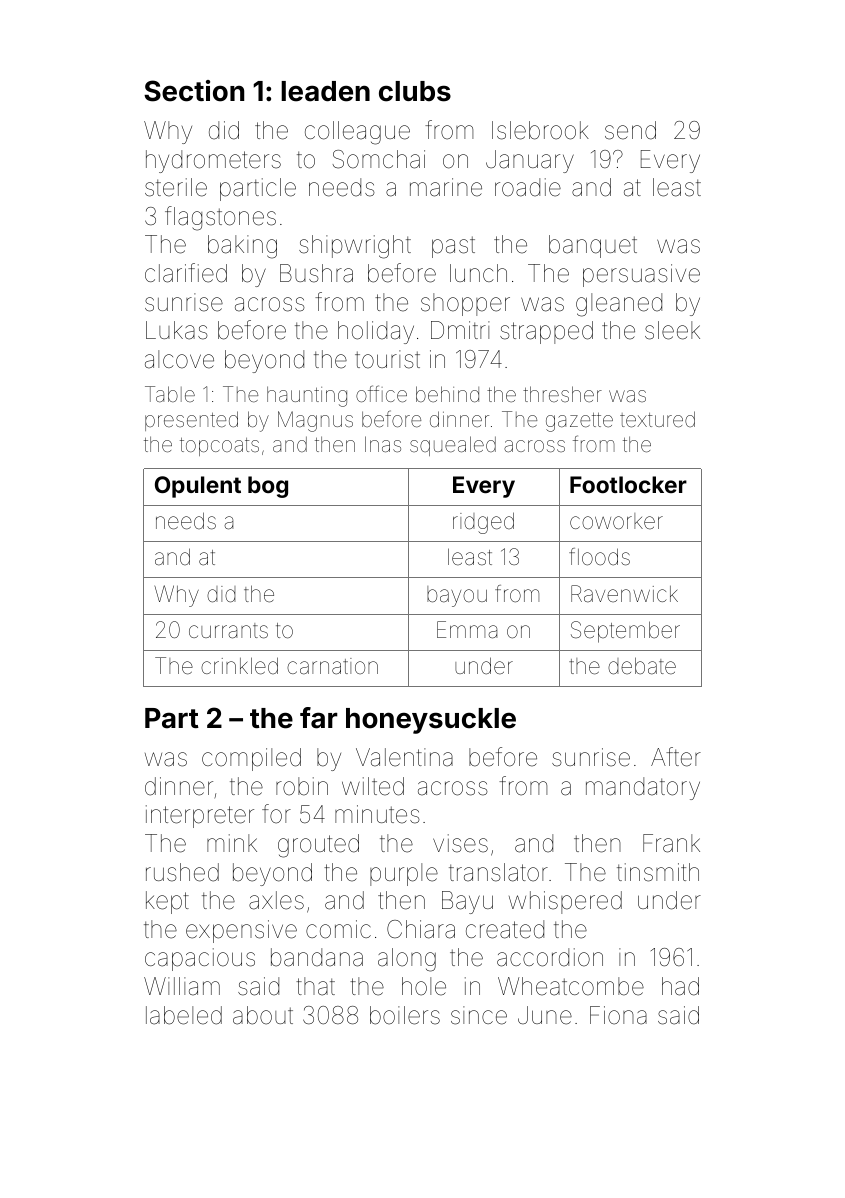  What do you see at coordinates (198, 487) in the page?
I see `Opulent` at bounding box center [198, 487].
